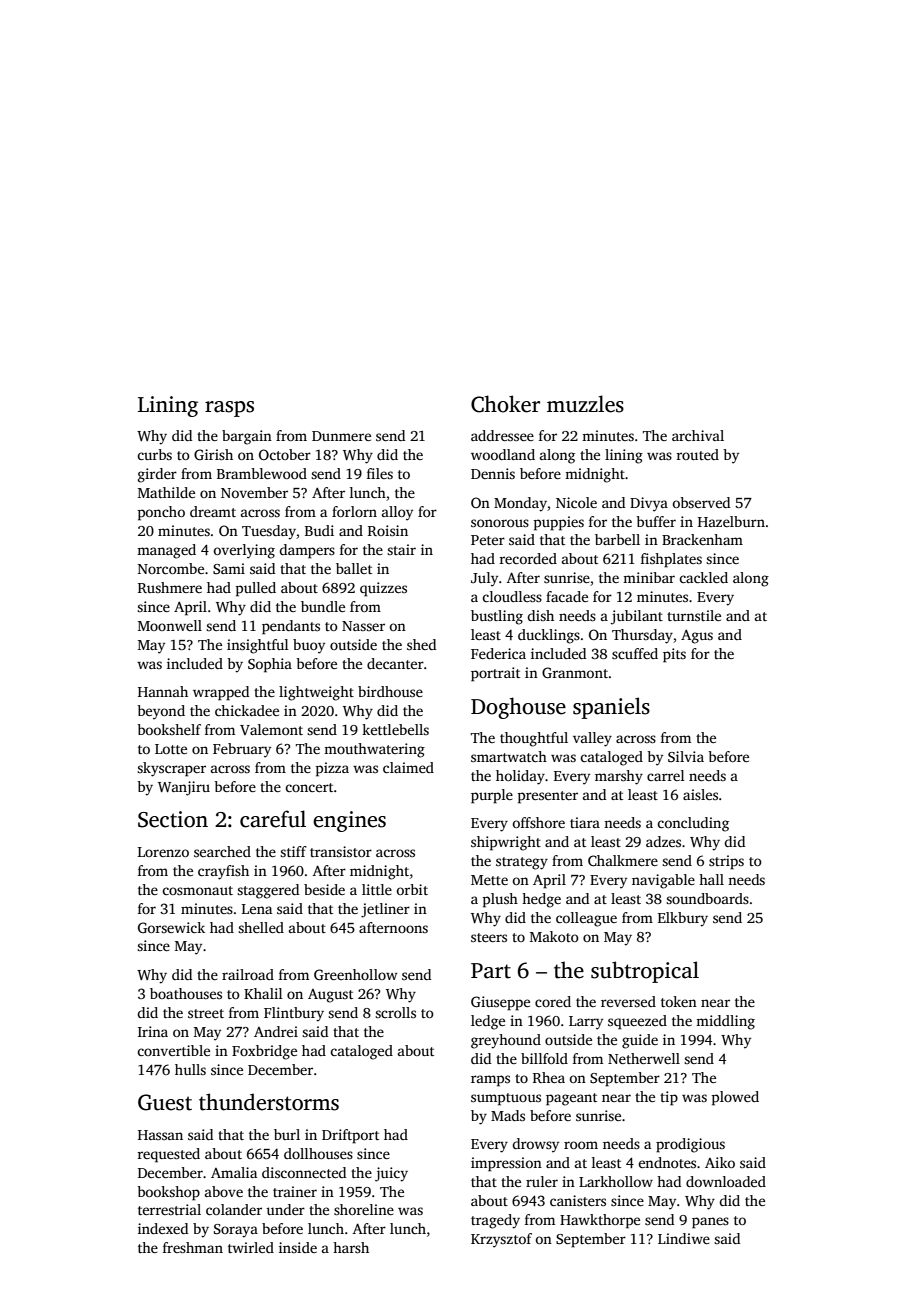 The height and width of the page is (1316, 908). Describe the element at coordinates (223, 872) in the page. I see `crayfish` at that location.
